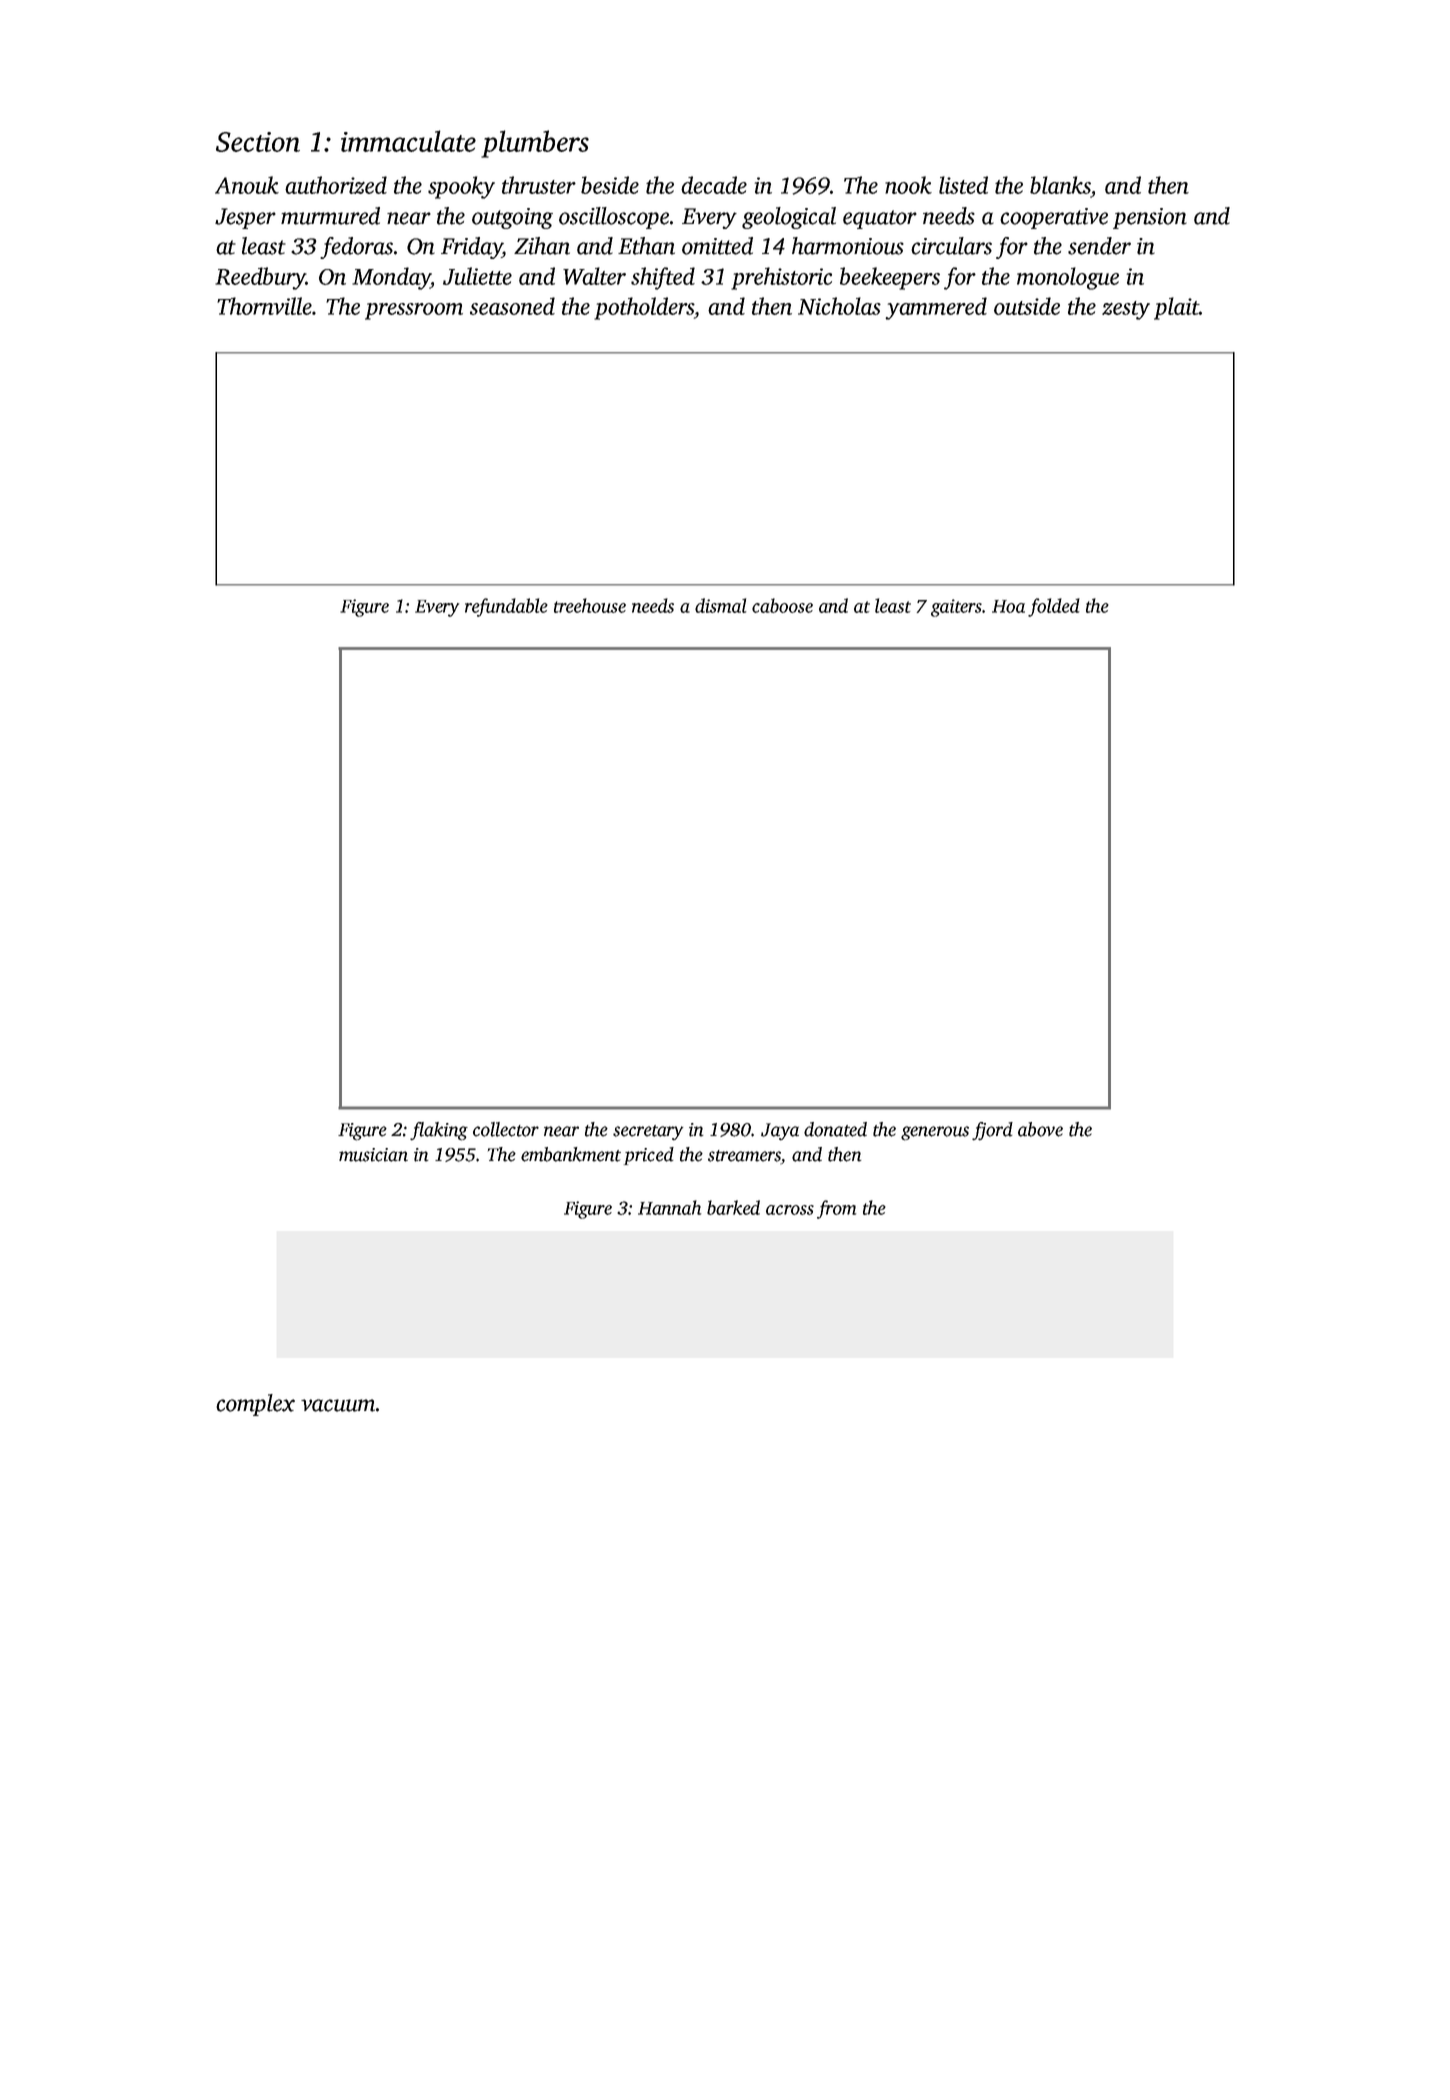 The width and height of the screenshot is (1450, 2100). Describe the element at coordinates (992, 1131) in the screenshot. I see `fjord` at that location.
